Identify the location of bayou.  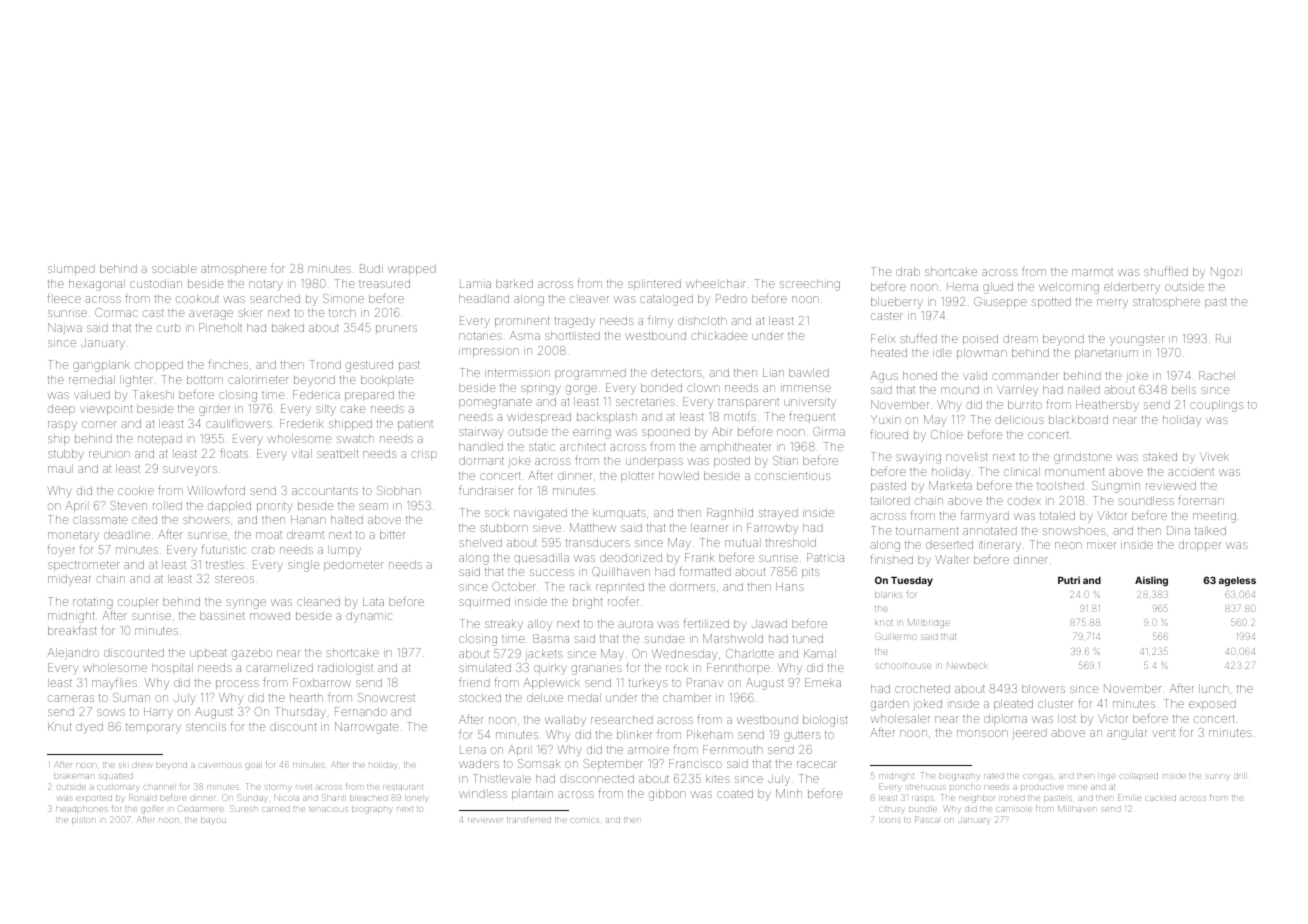
(213, 821).
